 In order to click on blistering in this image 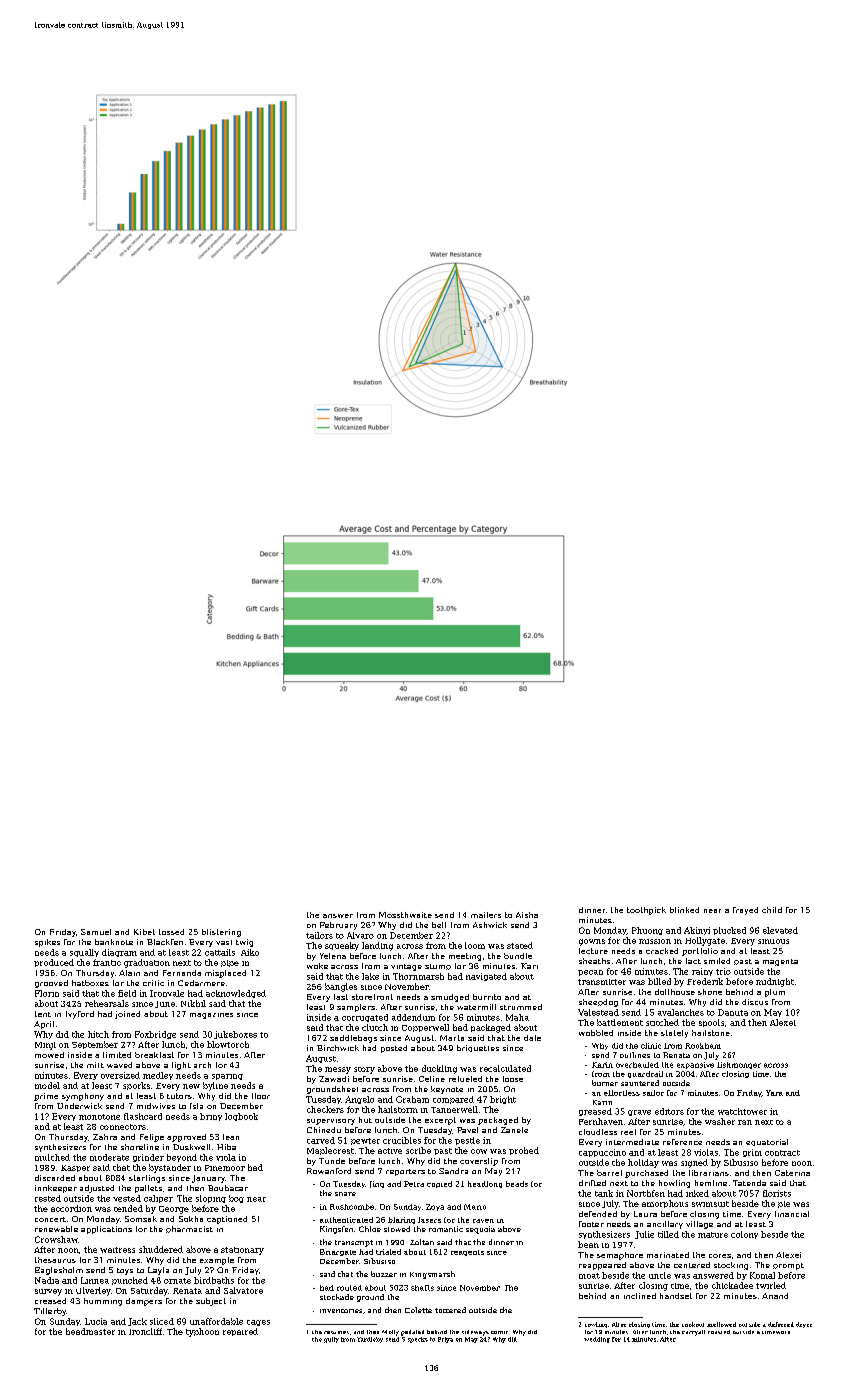, I will do `click(221, 933)`.
